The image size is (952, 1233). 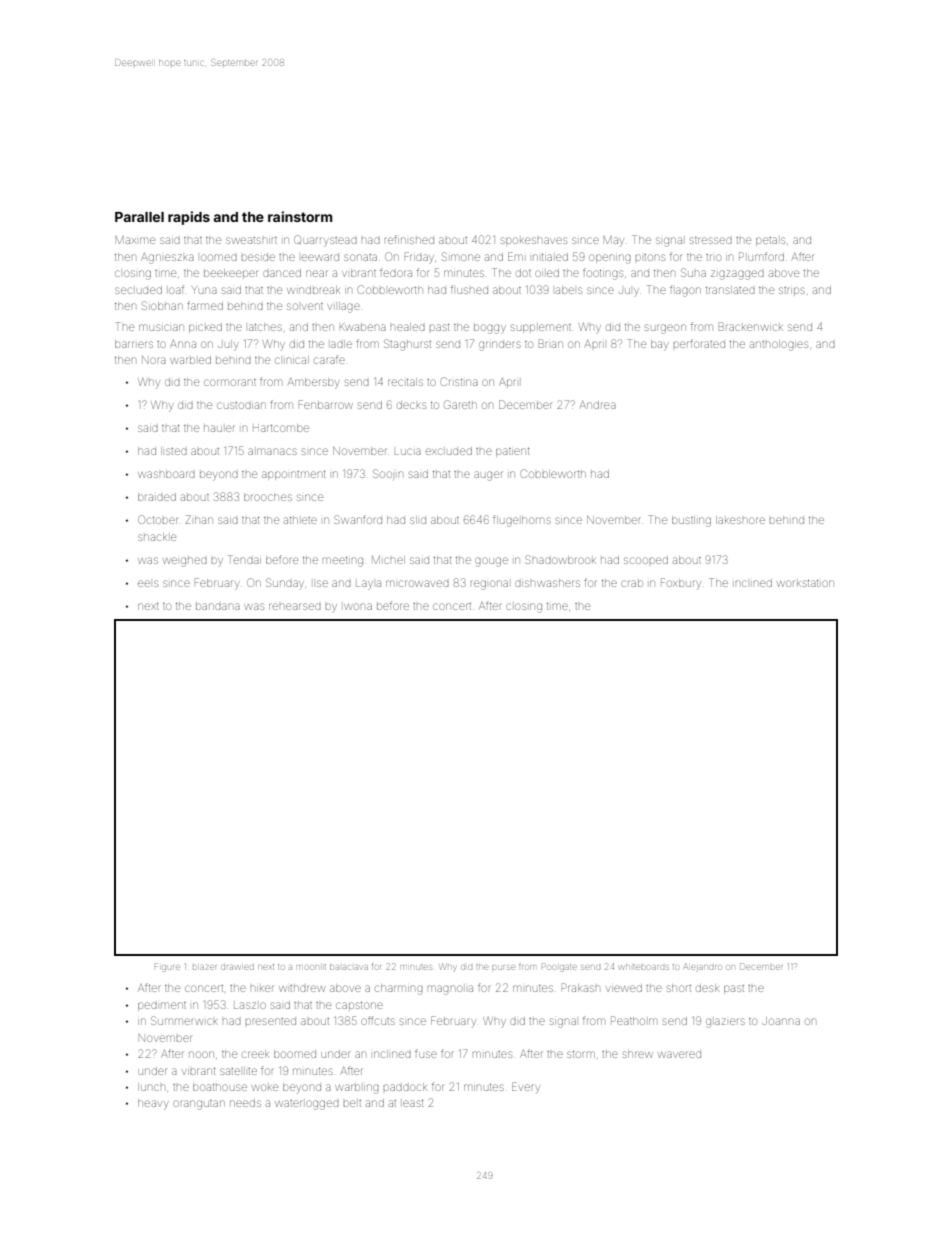 I want to click on Every, so click(x=526, y=1088).
